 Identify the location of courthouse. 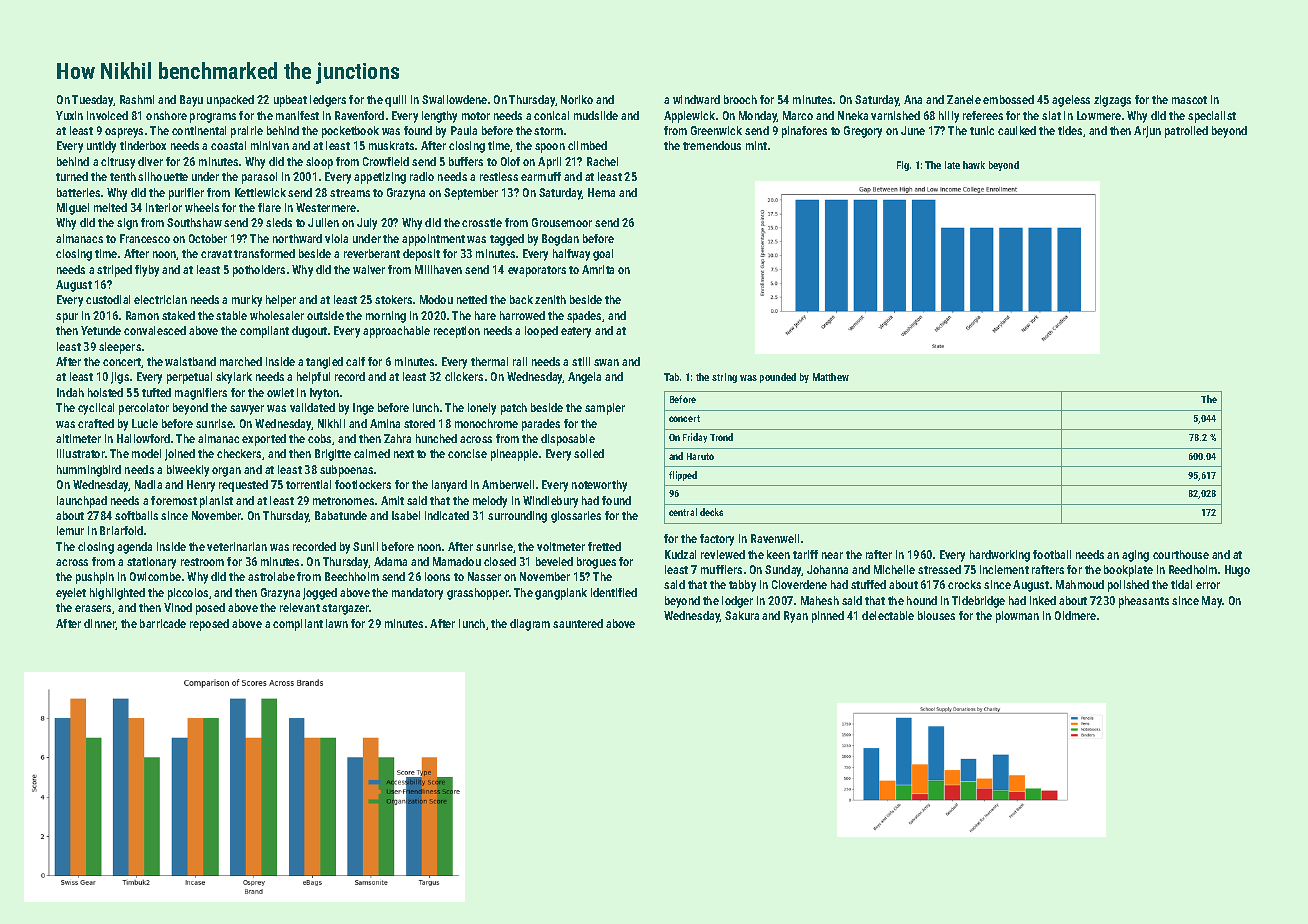
(1181, 554).
